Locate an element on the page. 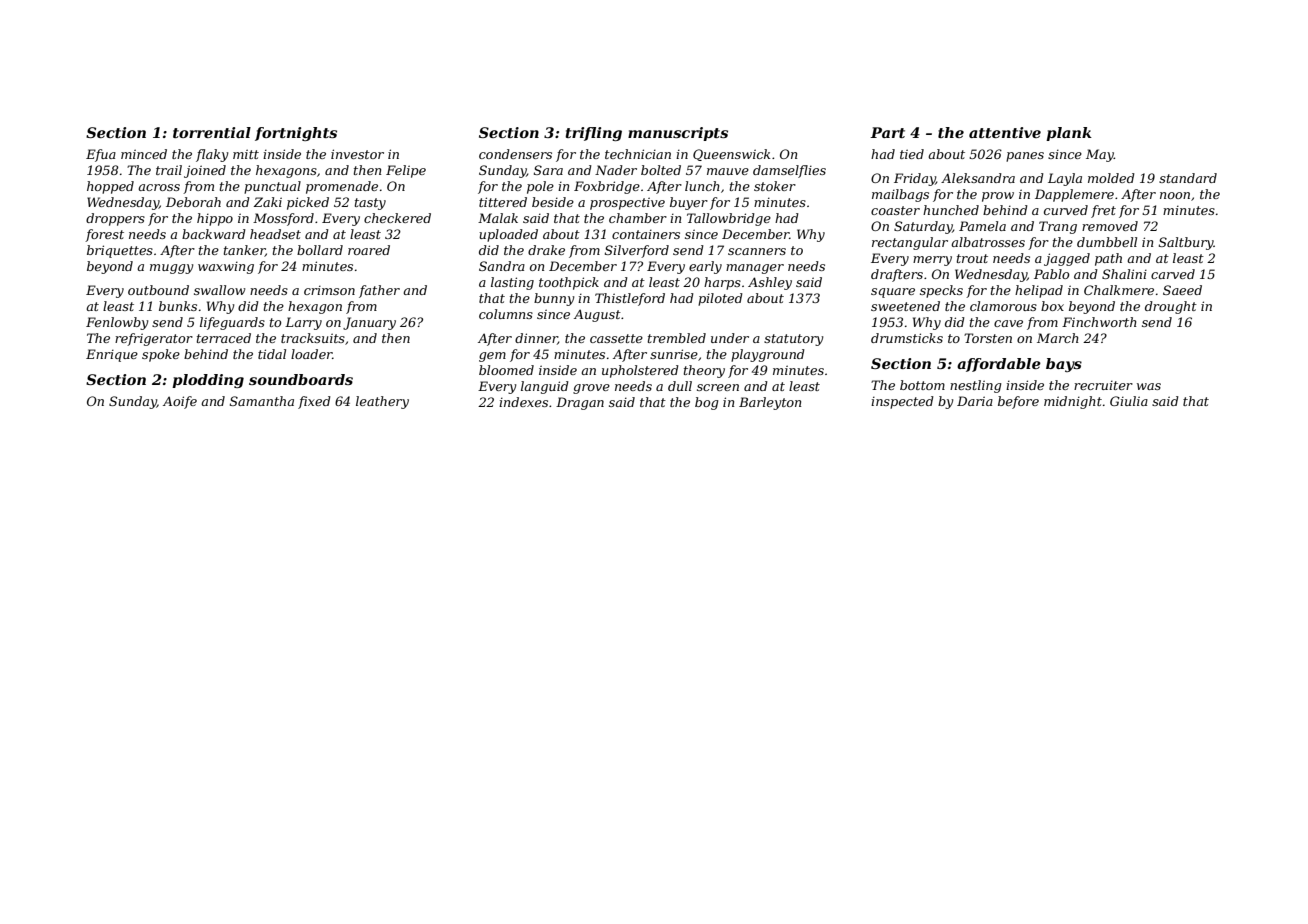  joined is located at coordinates (205, 171).
